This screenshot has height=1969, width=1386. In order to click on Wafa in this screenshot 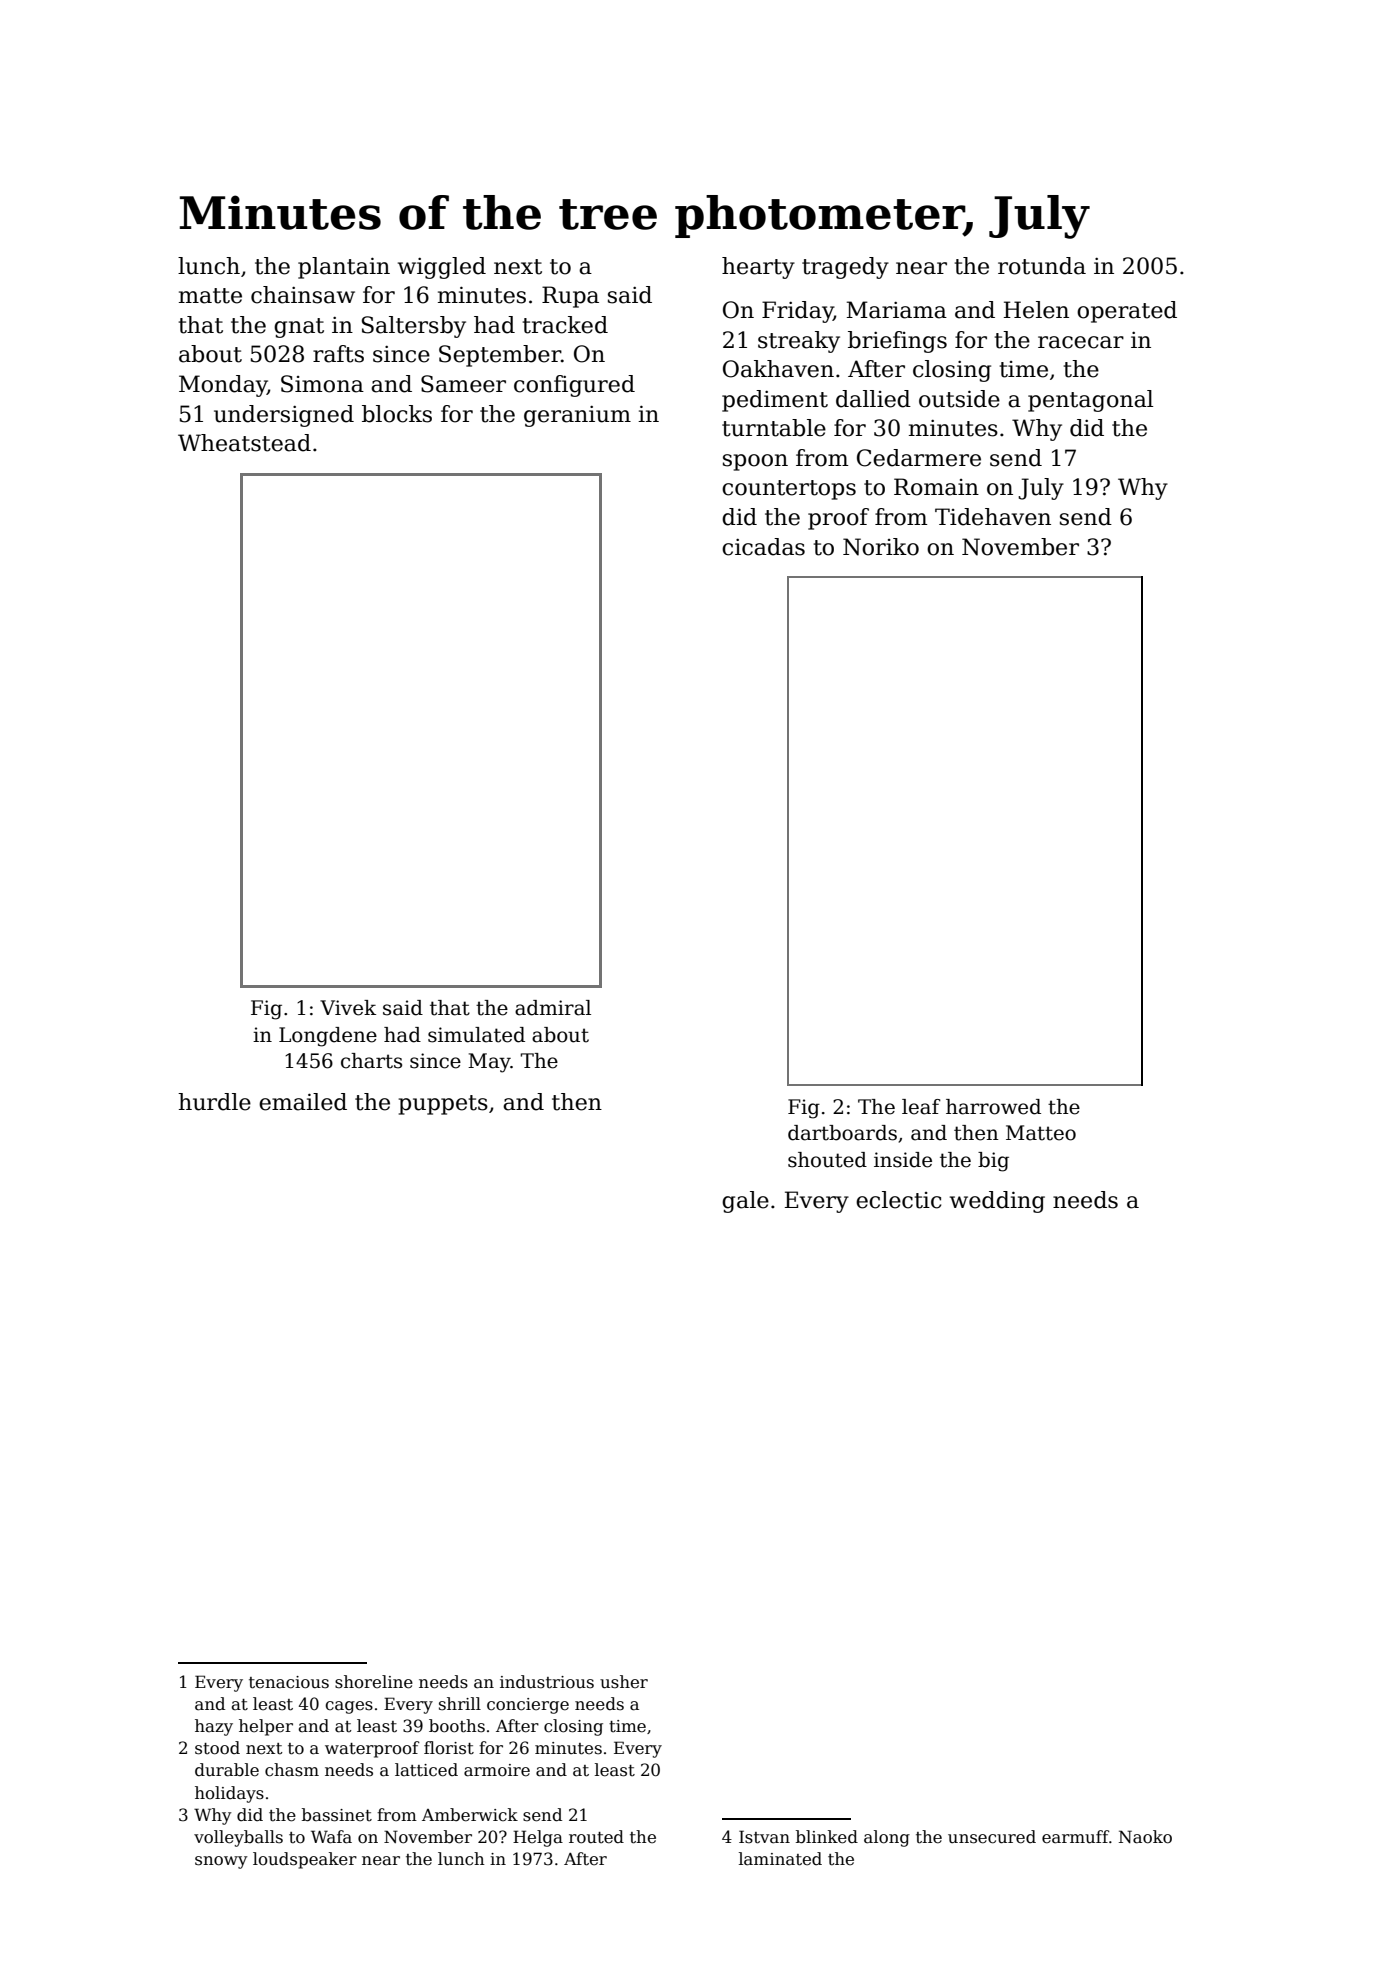, I will do `click(331, 1837)`.
